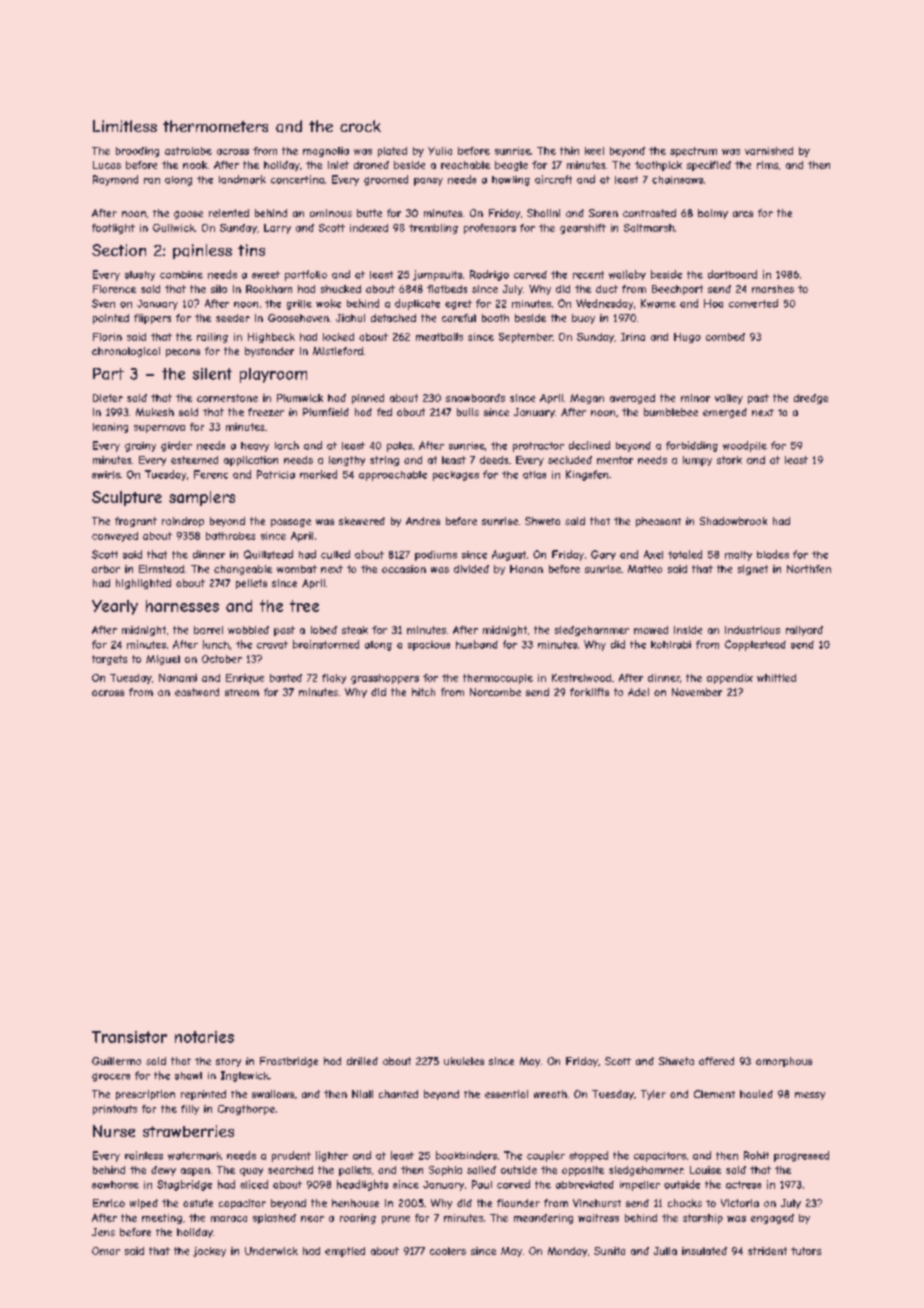 This document has width=924, height=1308. I want to click on varnished, so click(769, 151).
